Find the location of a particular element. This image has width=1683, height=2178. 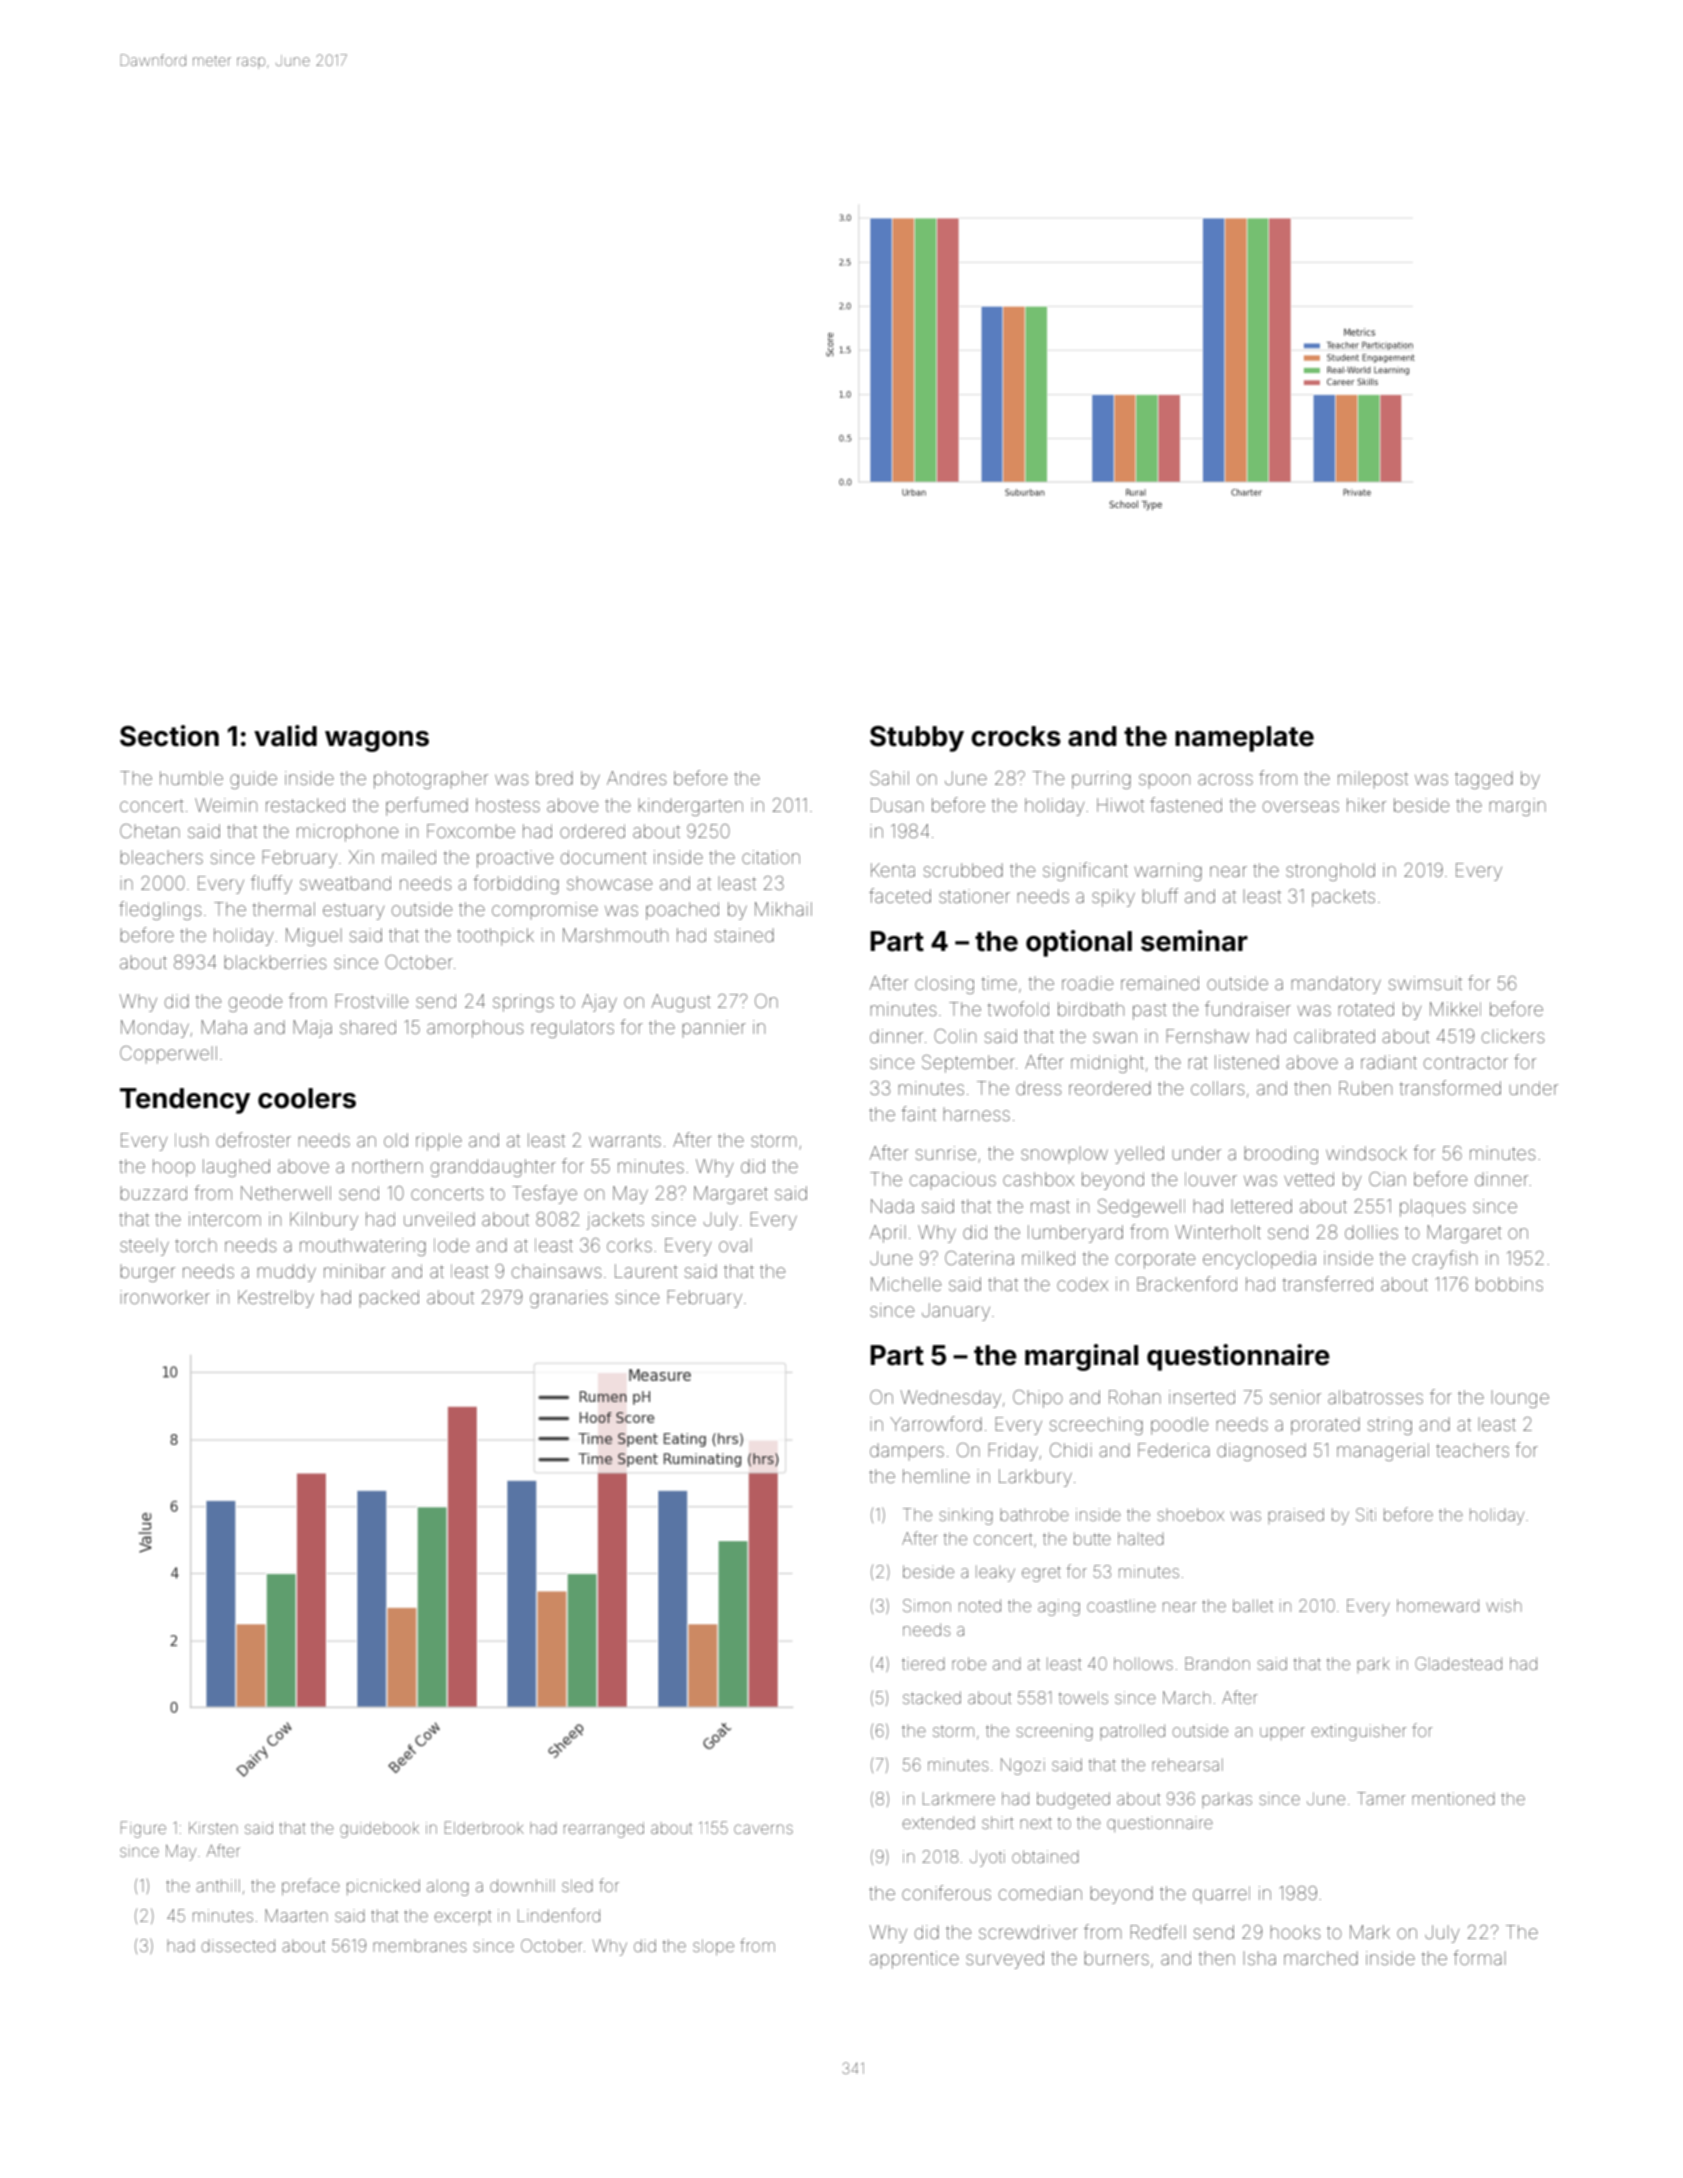

contractor is located at coordinates (1466, 1062).
